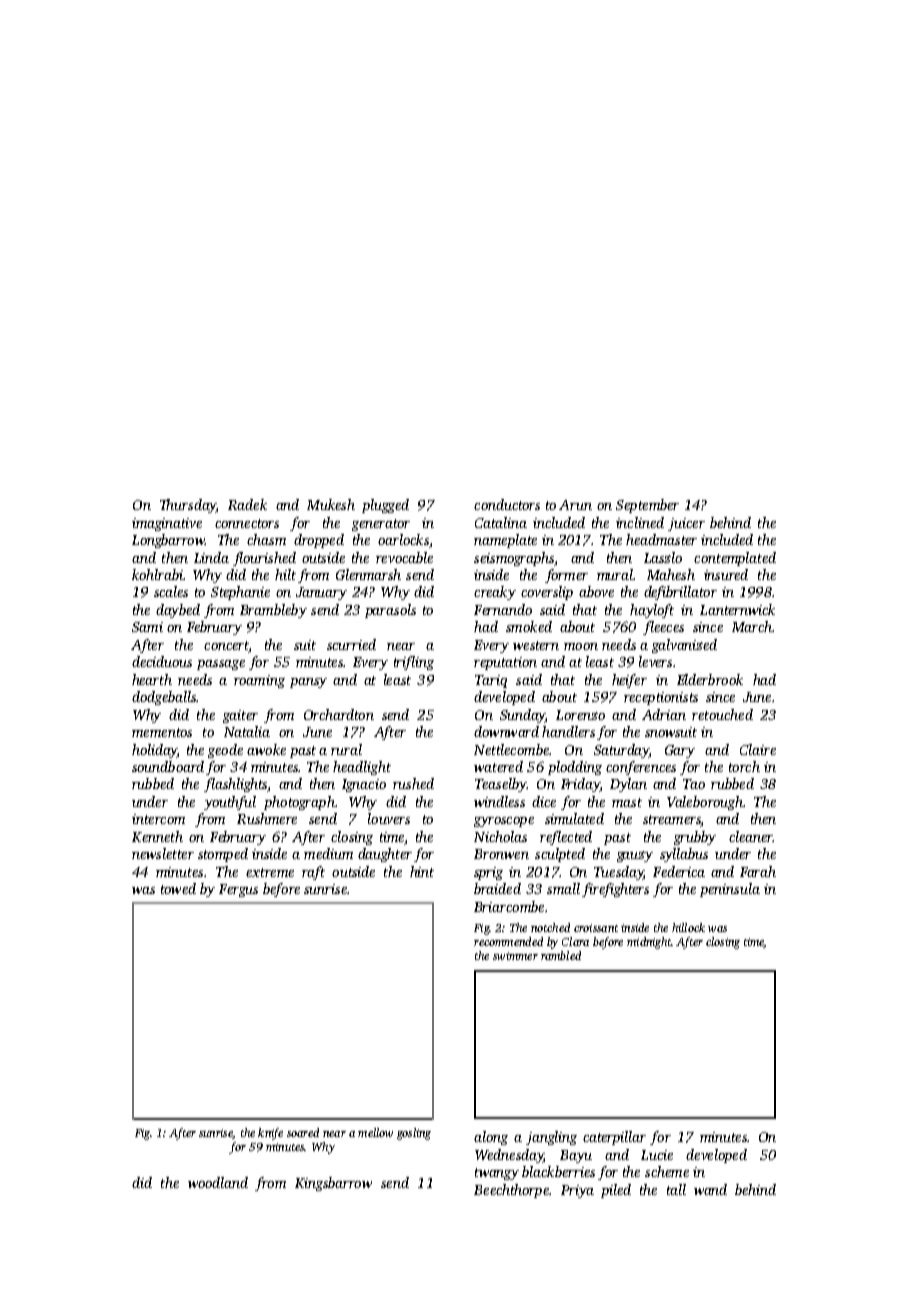 The height and width of the image is (1316, 908). I want to click on Fergus, so click(238, 890).
